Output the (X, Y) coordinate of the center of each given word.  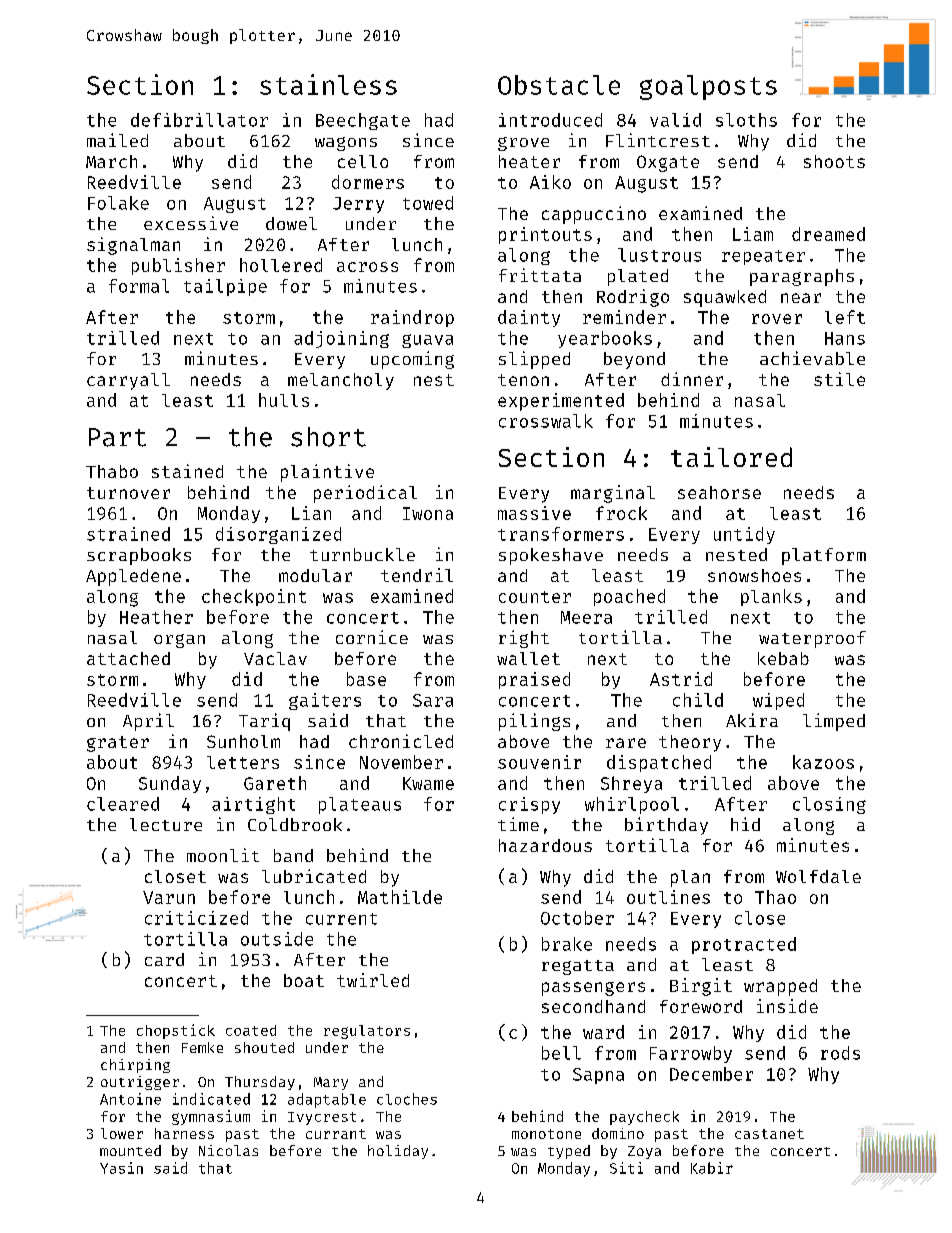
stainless (328, 84)
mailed (117, 140)
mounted (130, 1150)
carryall (128, 381)
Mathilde (400, 897)
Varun (169, 897)
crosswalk (546, 421)
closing (829, 805)
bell (561, 1053)
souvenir (539, 762)
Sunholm (243, 741)
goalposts (708, 87)
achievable (812, 358)
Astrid (681, 679)
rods (840, 1053)
